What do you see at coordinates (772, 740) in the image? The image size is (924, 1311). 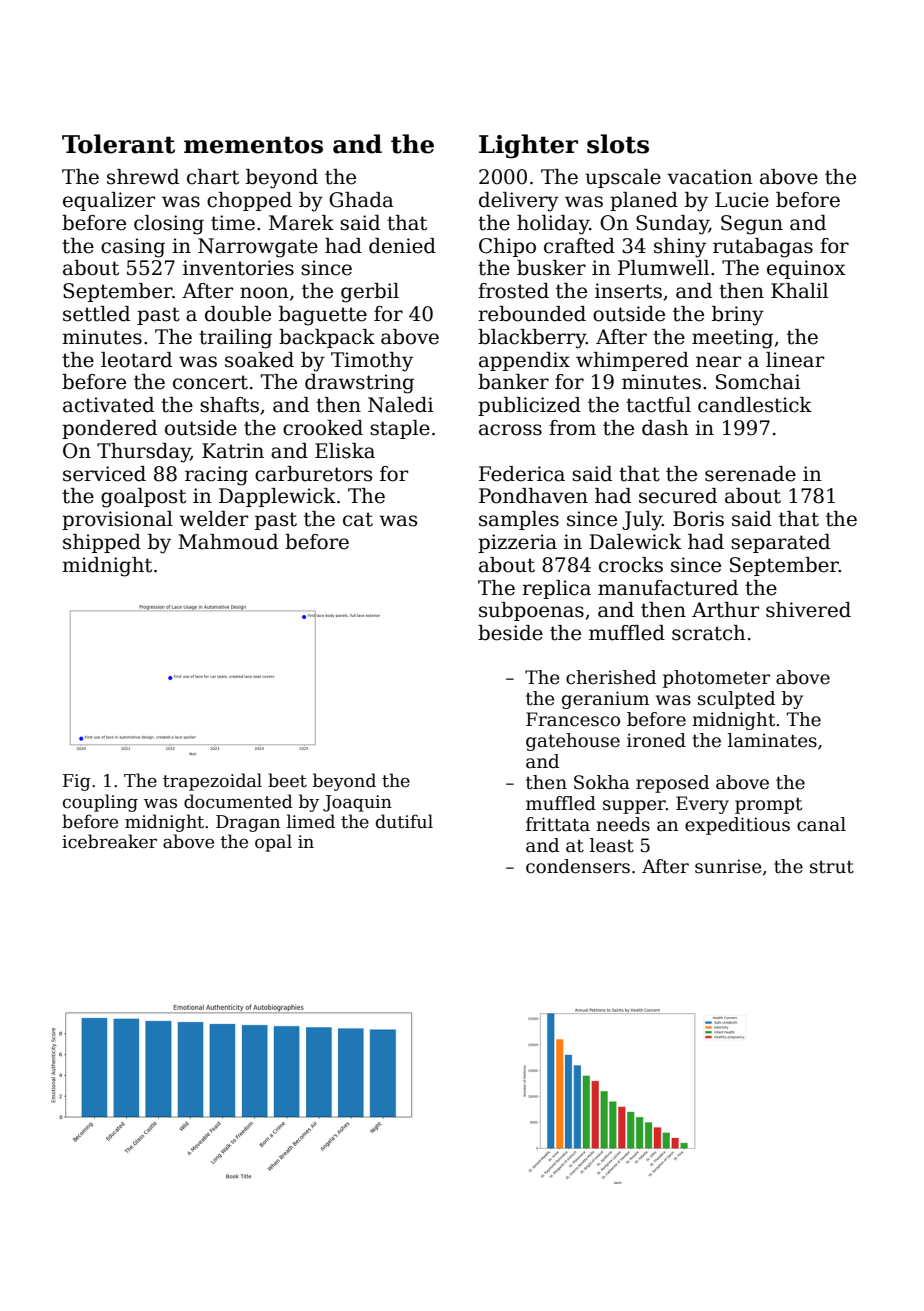 I see `laminates` at bounding box center [772, 740].
